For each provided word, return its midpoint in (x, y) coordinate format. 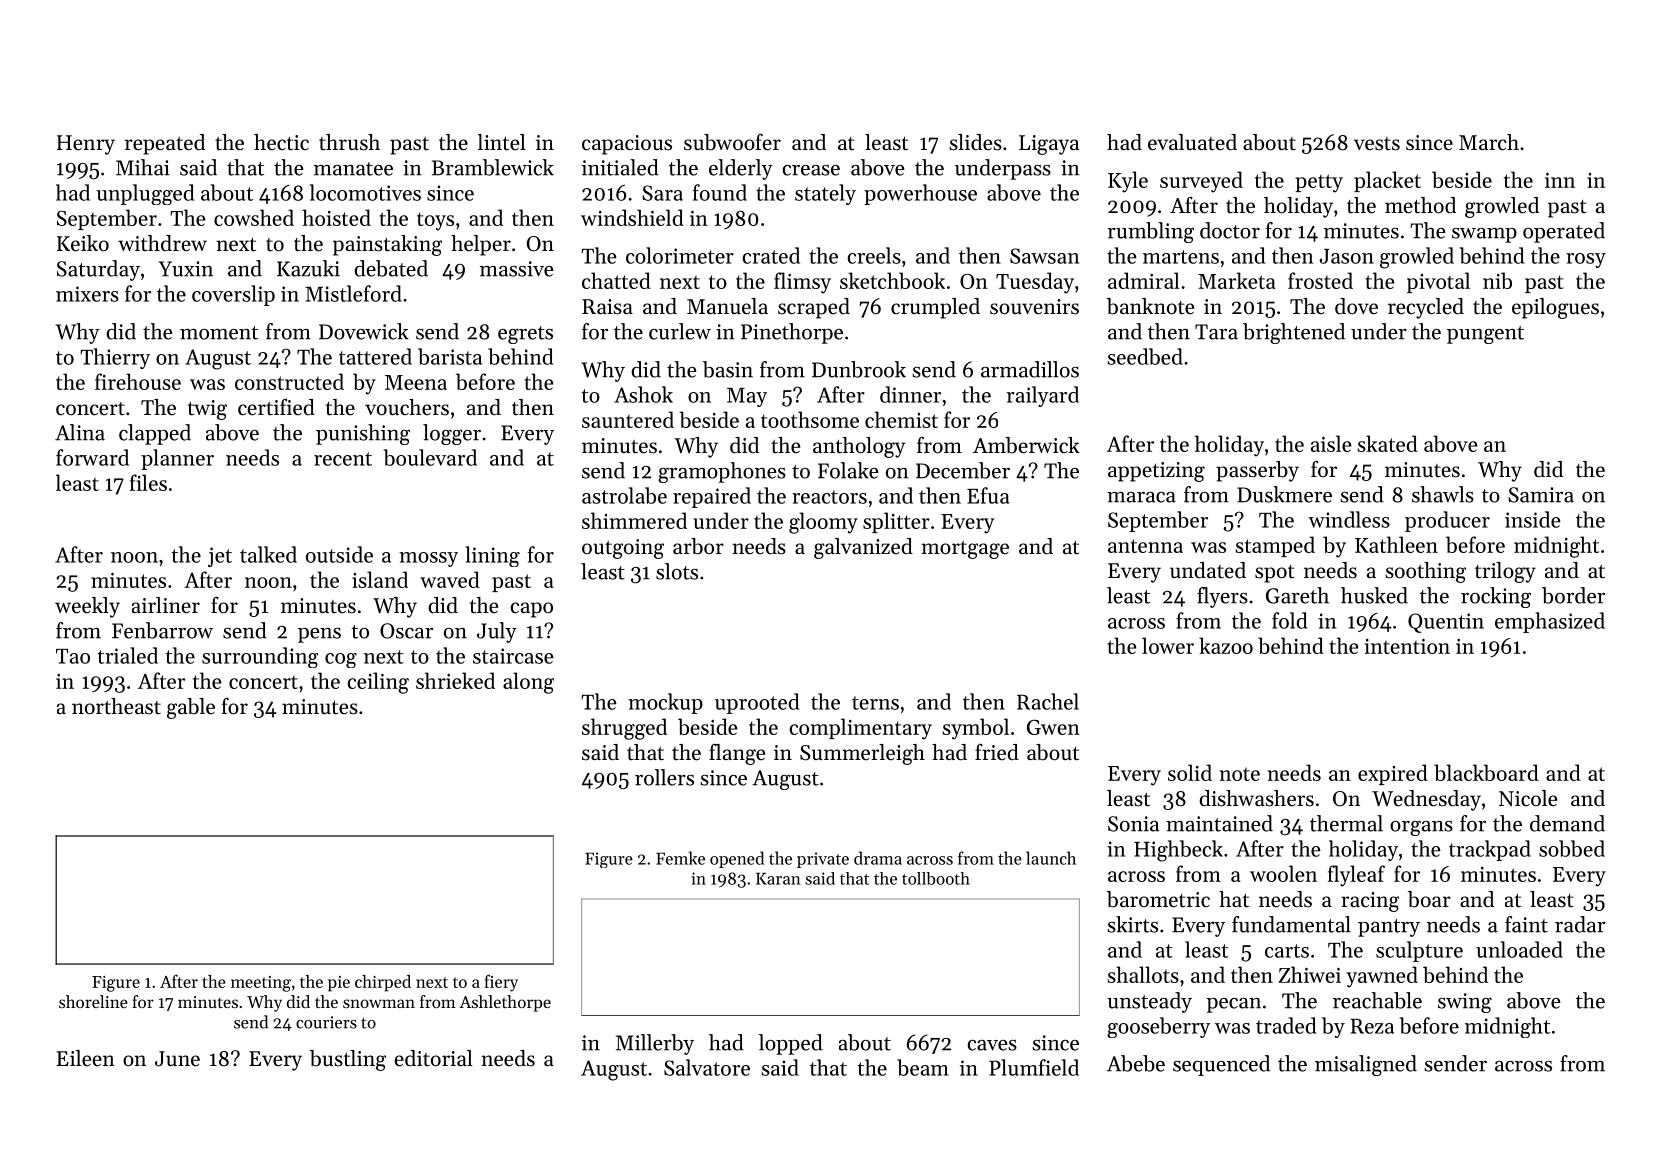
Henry (86, 145)
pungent (1485, 335)
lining (492, 556)
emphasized (1550, 622)
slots (677, 571)
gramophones (722, 472)
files (148, 482)
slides (975, 142)
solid (1190, 772)
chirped (383, 983)
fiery (501, 983)
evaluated (1192, 142)
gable (191, 708)
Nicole (1528, 798)
